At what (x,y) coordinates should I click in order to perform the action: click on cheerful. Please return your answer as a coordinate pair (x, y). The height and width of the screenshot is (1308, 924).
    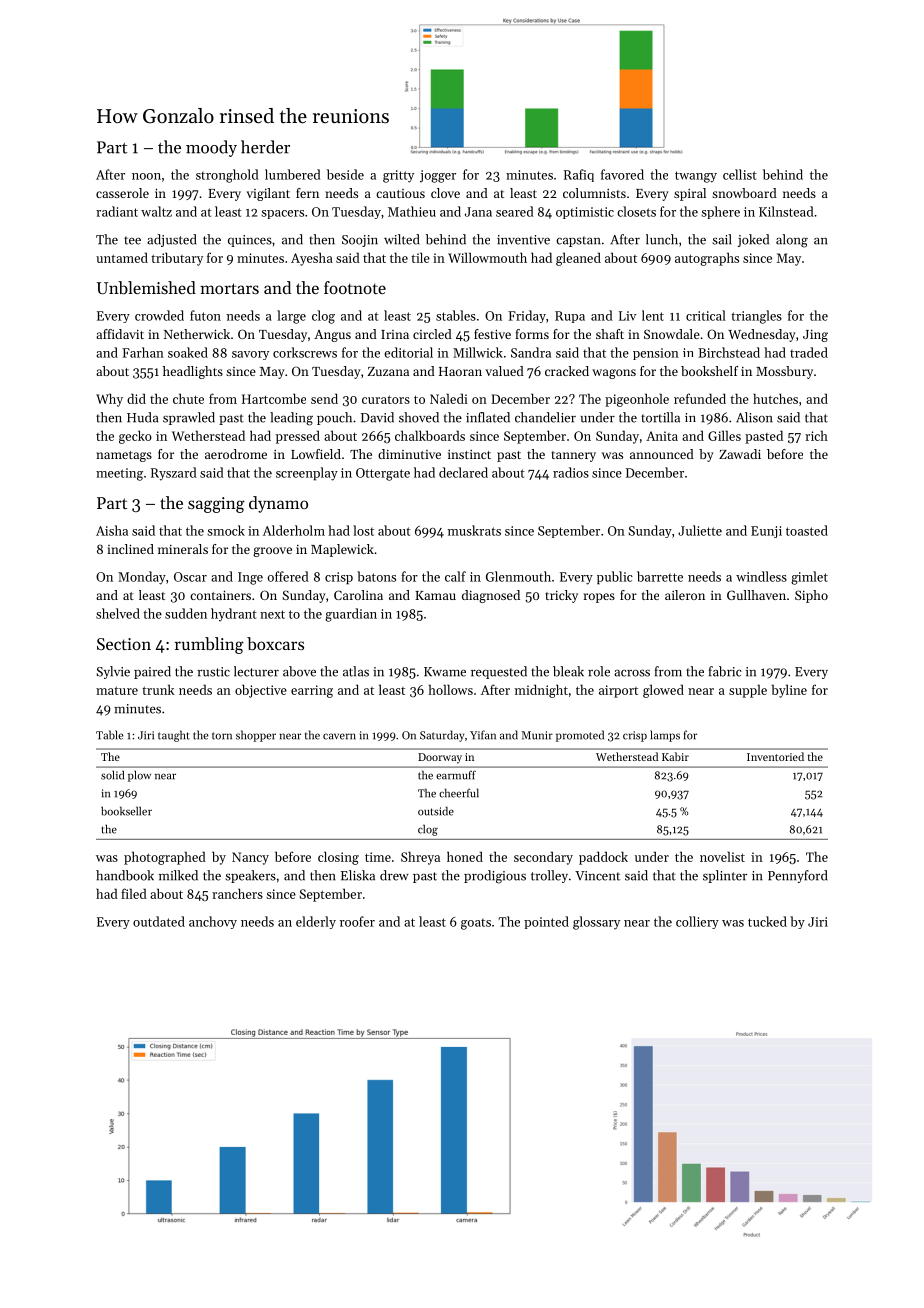
    Looking at the image, I should click on (459, 793).
